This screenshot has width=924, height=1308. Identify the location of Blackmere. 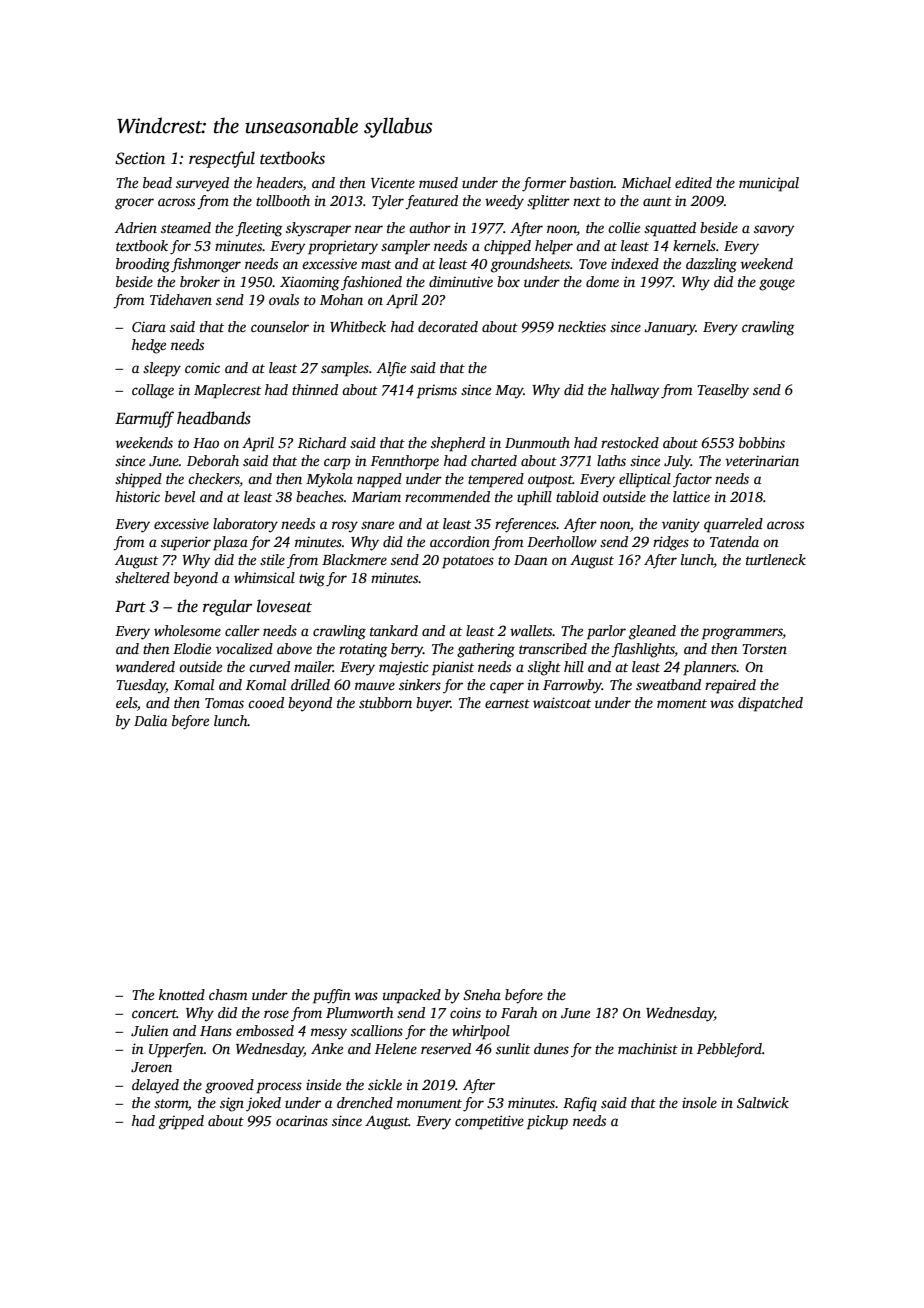
(354, 559).
